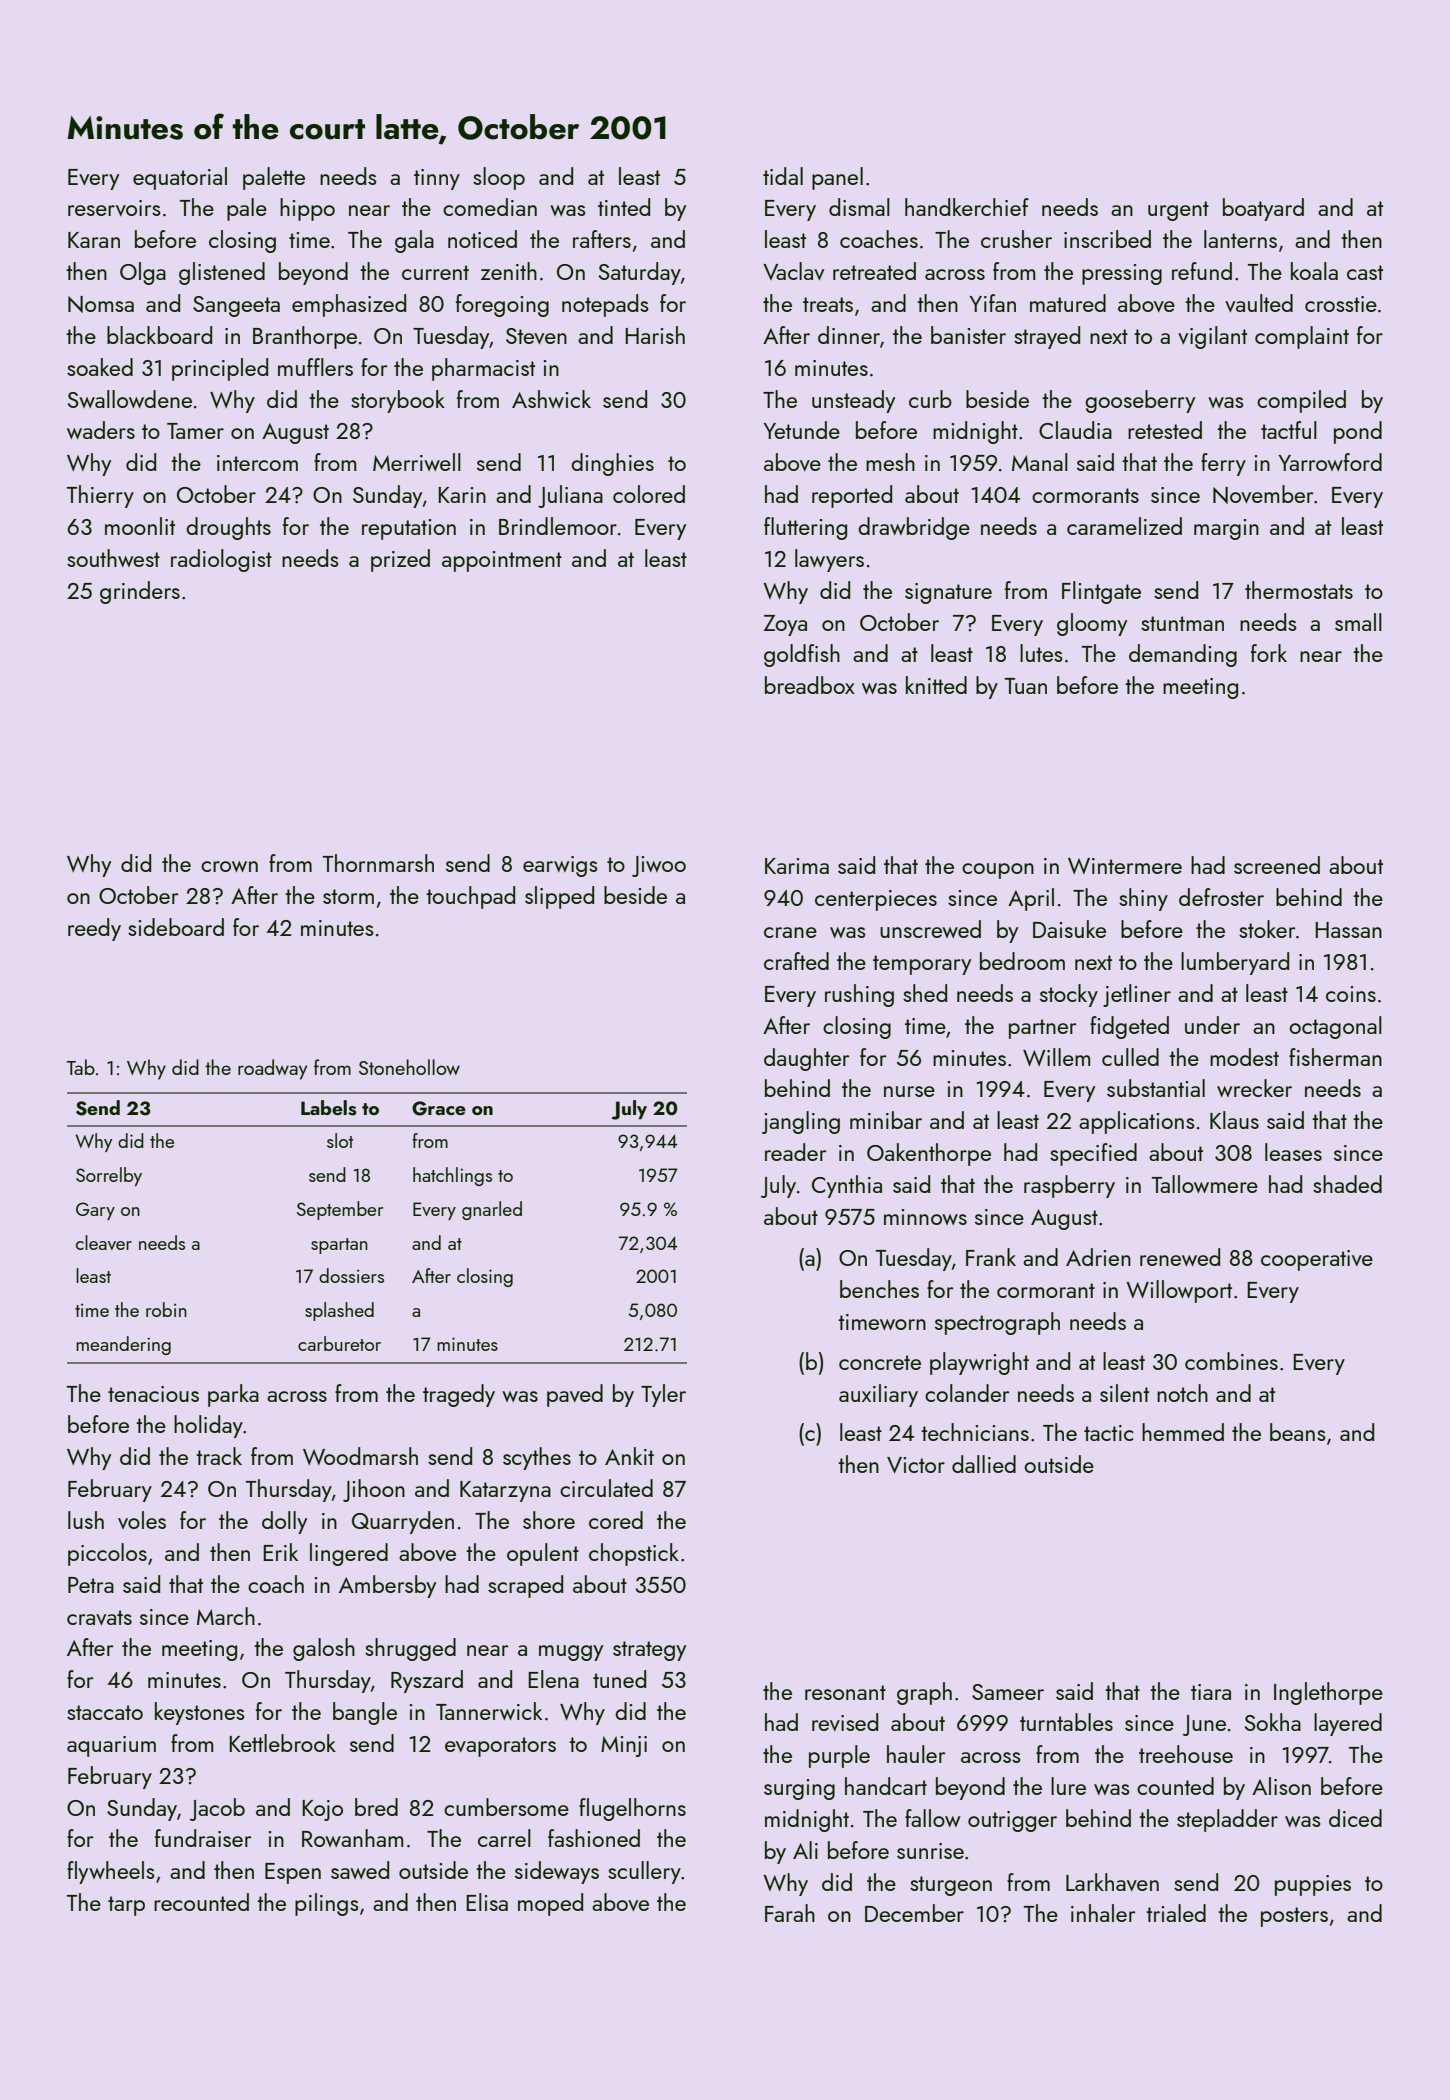 Image resolution: width=1450 pixels, height=2100 pixels. Describe the element at coordinates (879, 1289) in the document. I see `benches` at that location.
